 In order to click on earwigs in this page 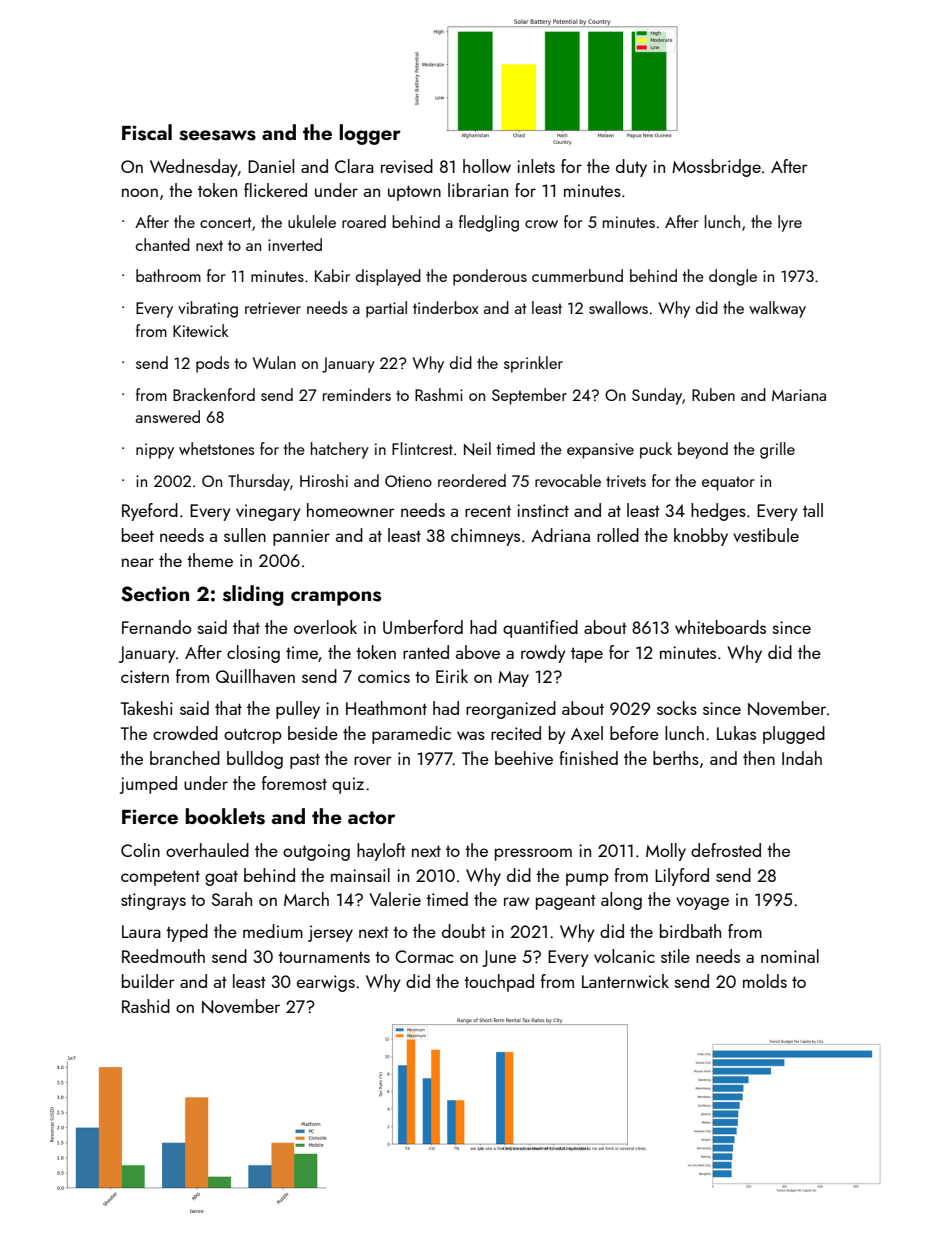, I will do `click(326, 983)`.
